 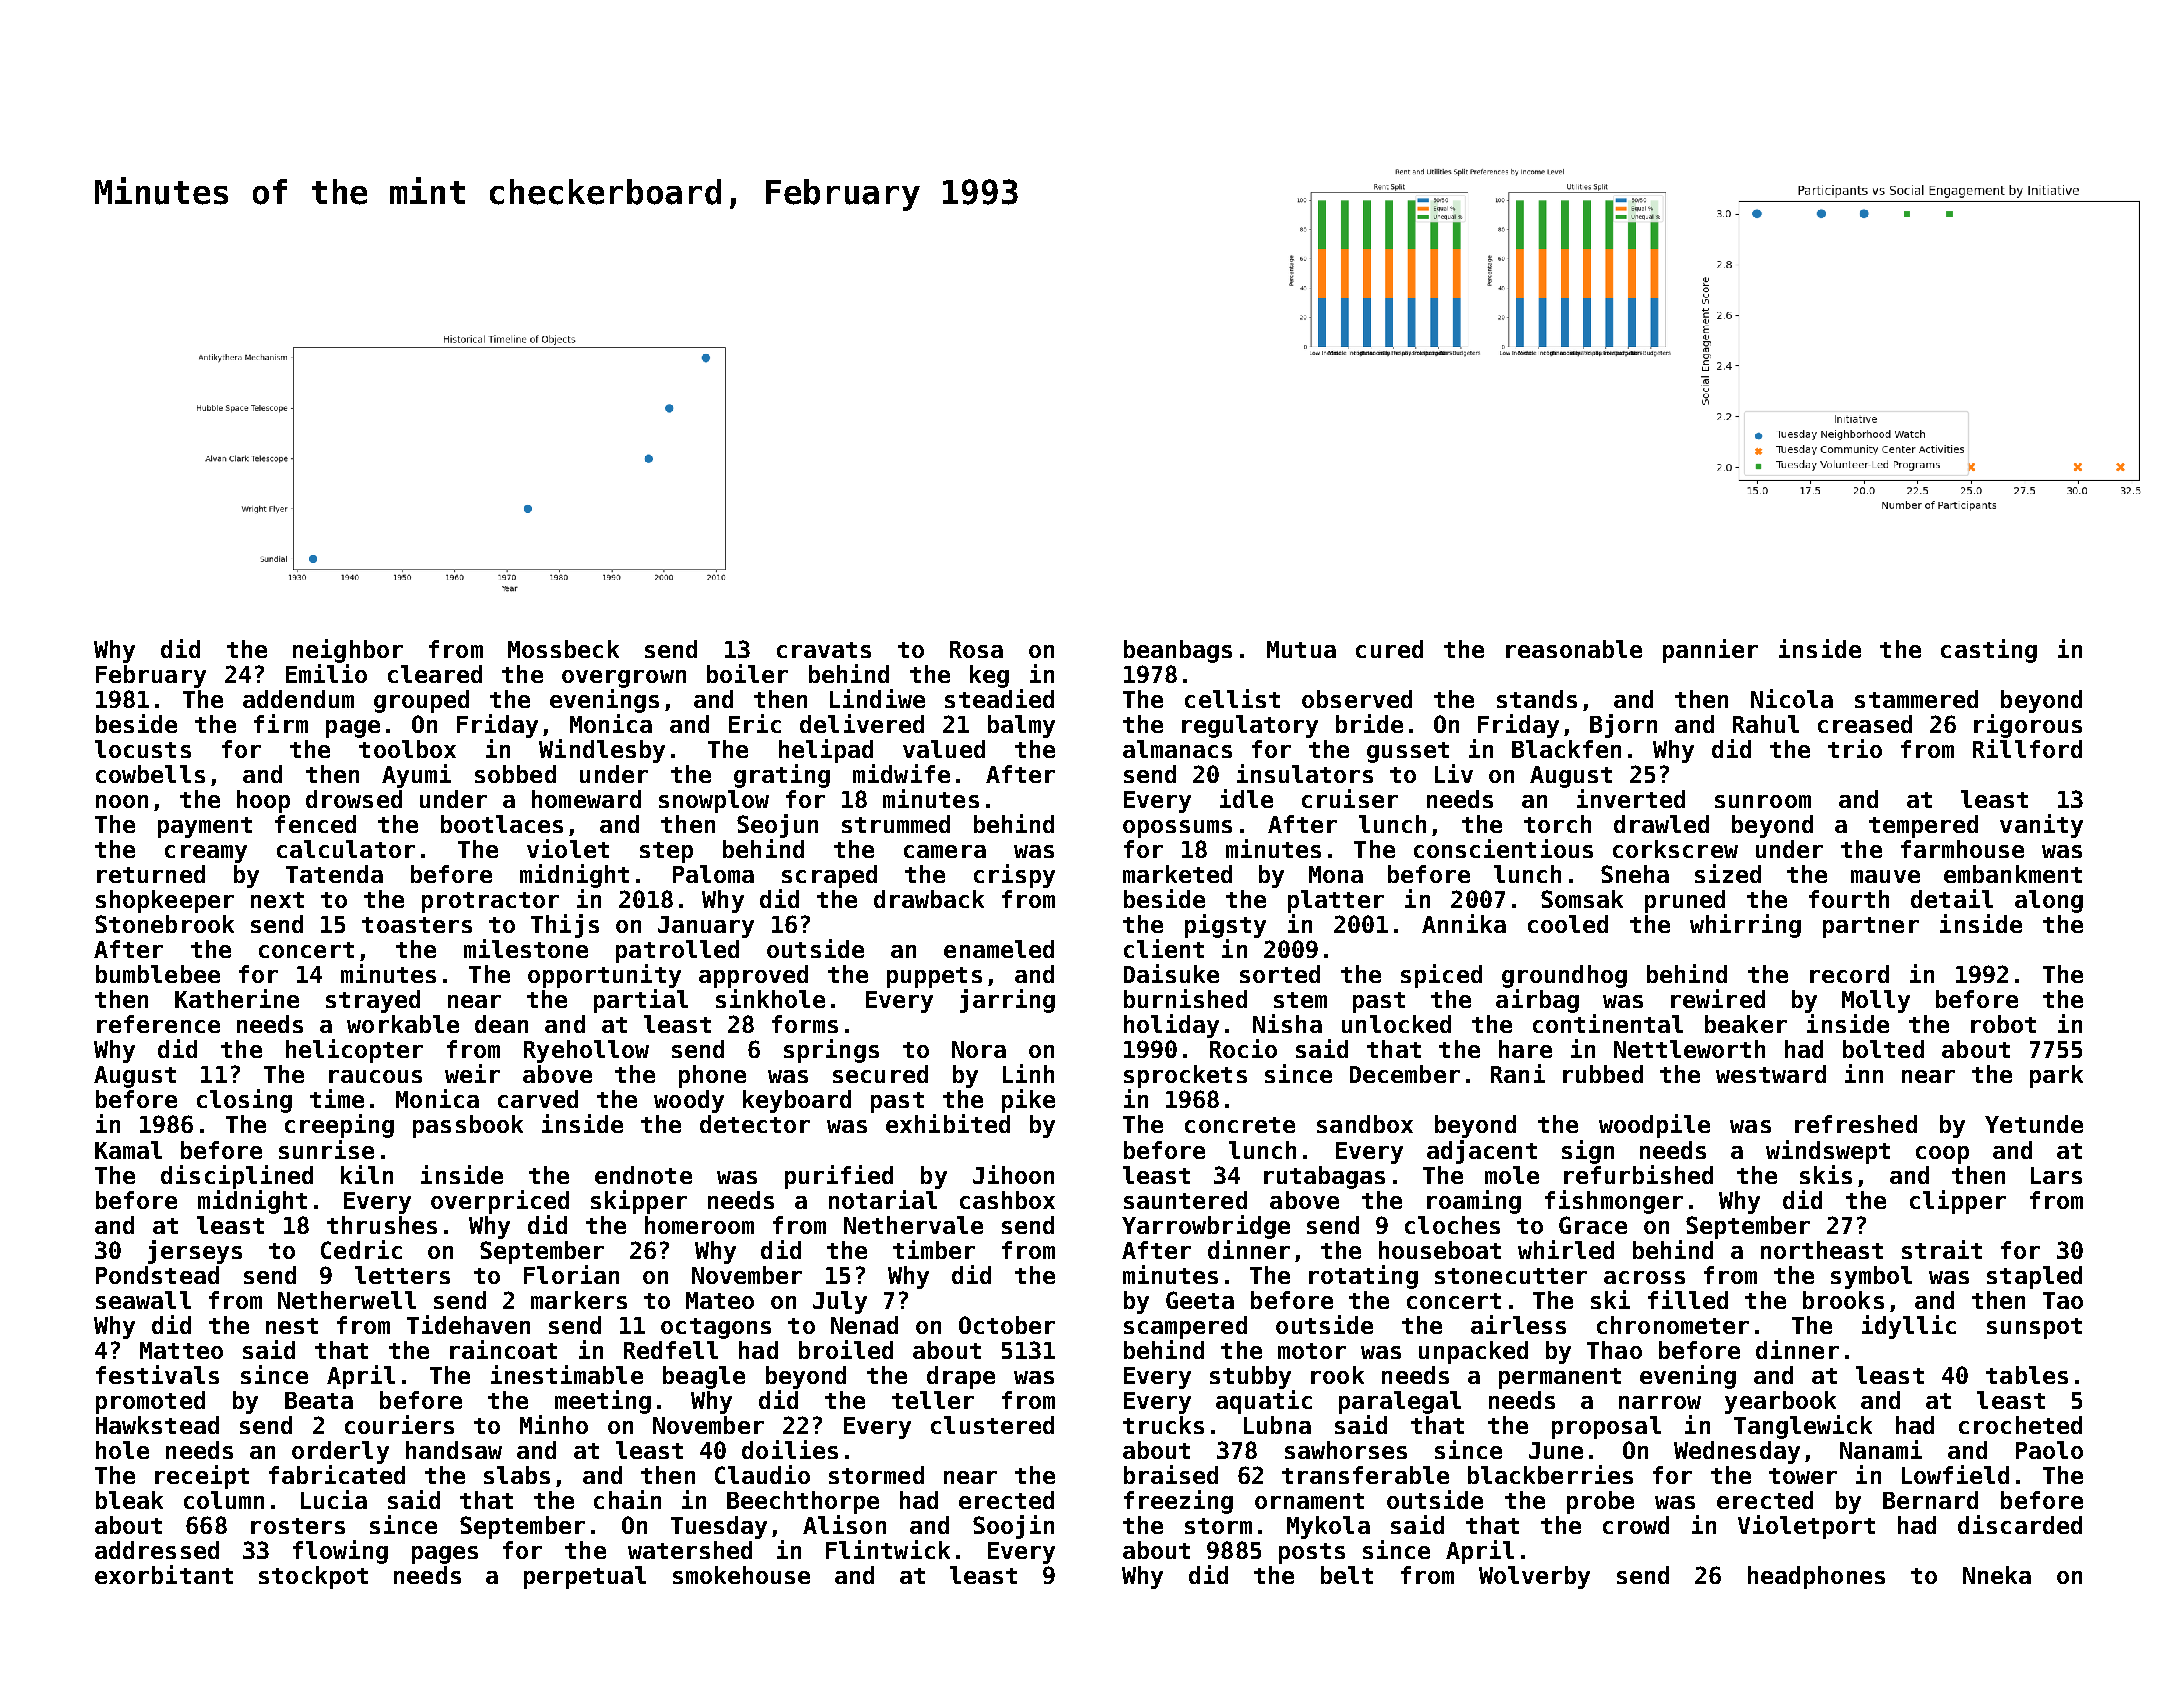 I want to click on sunrise, so click(x=326, y=1149).
